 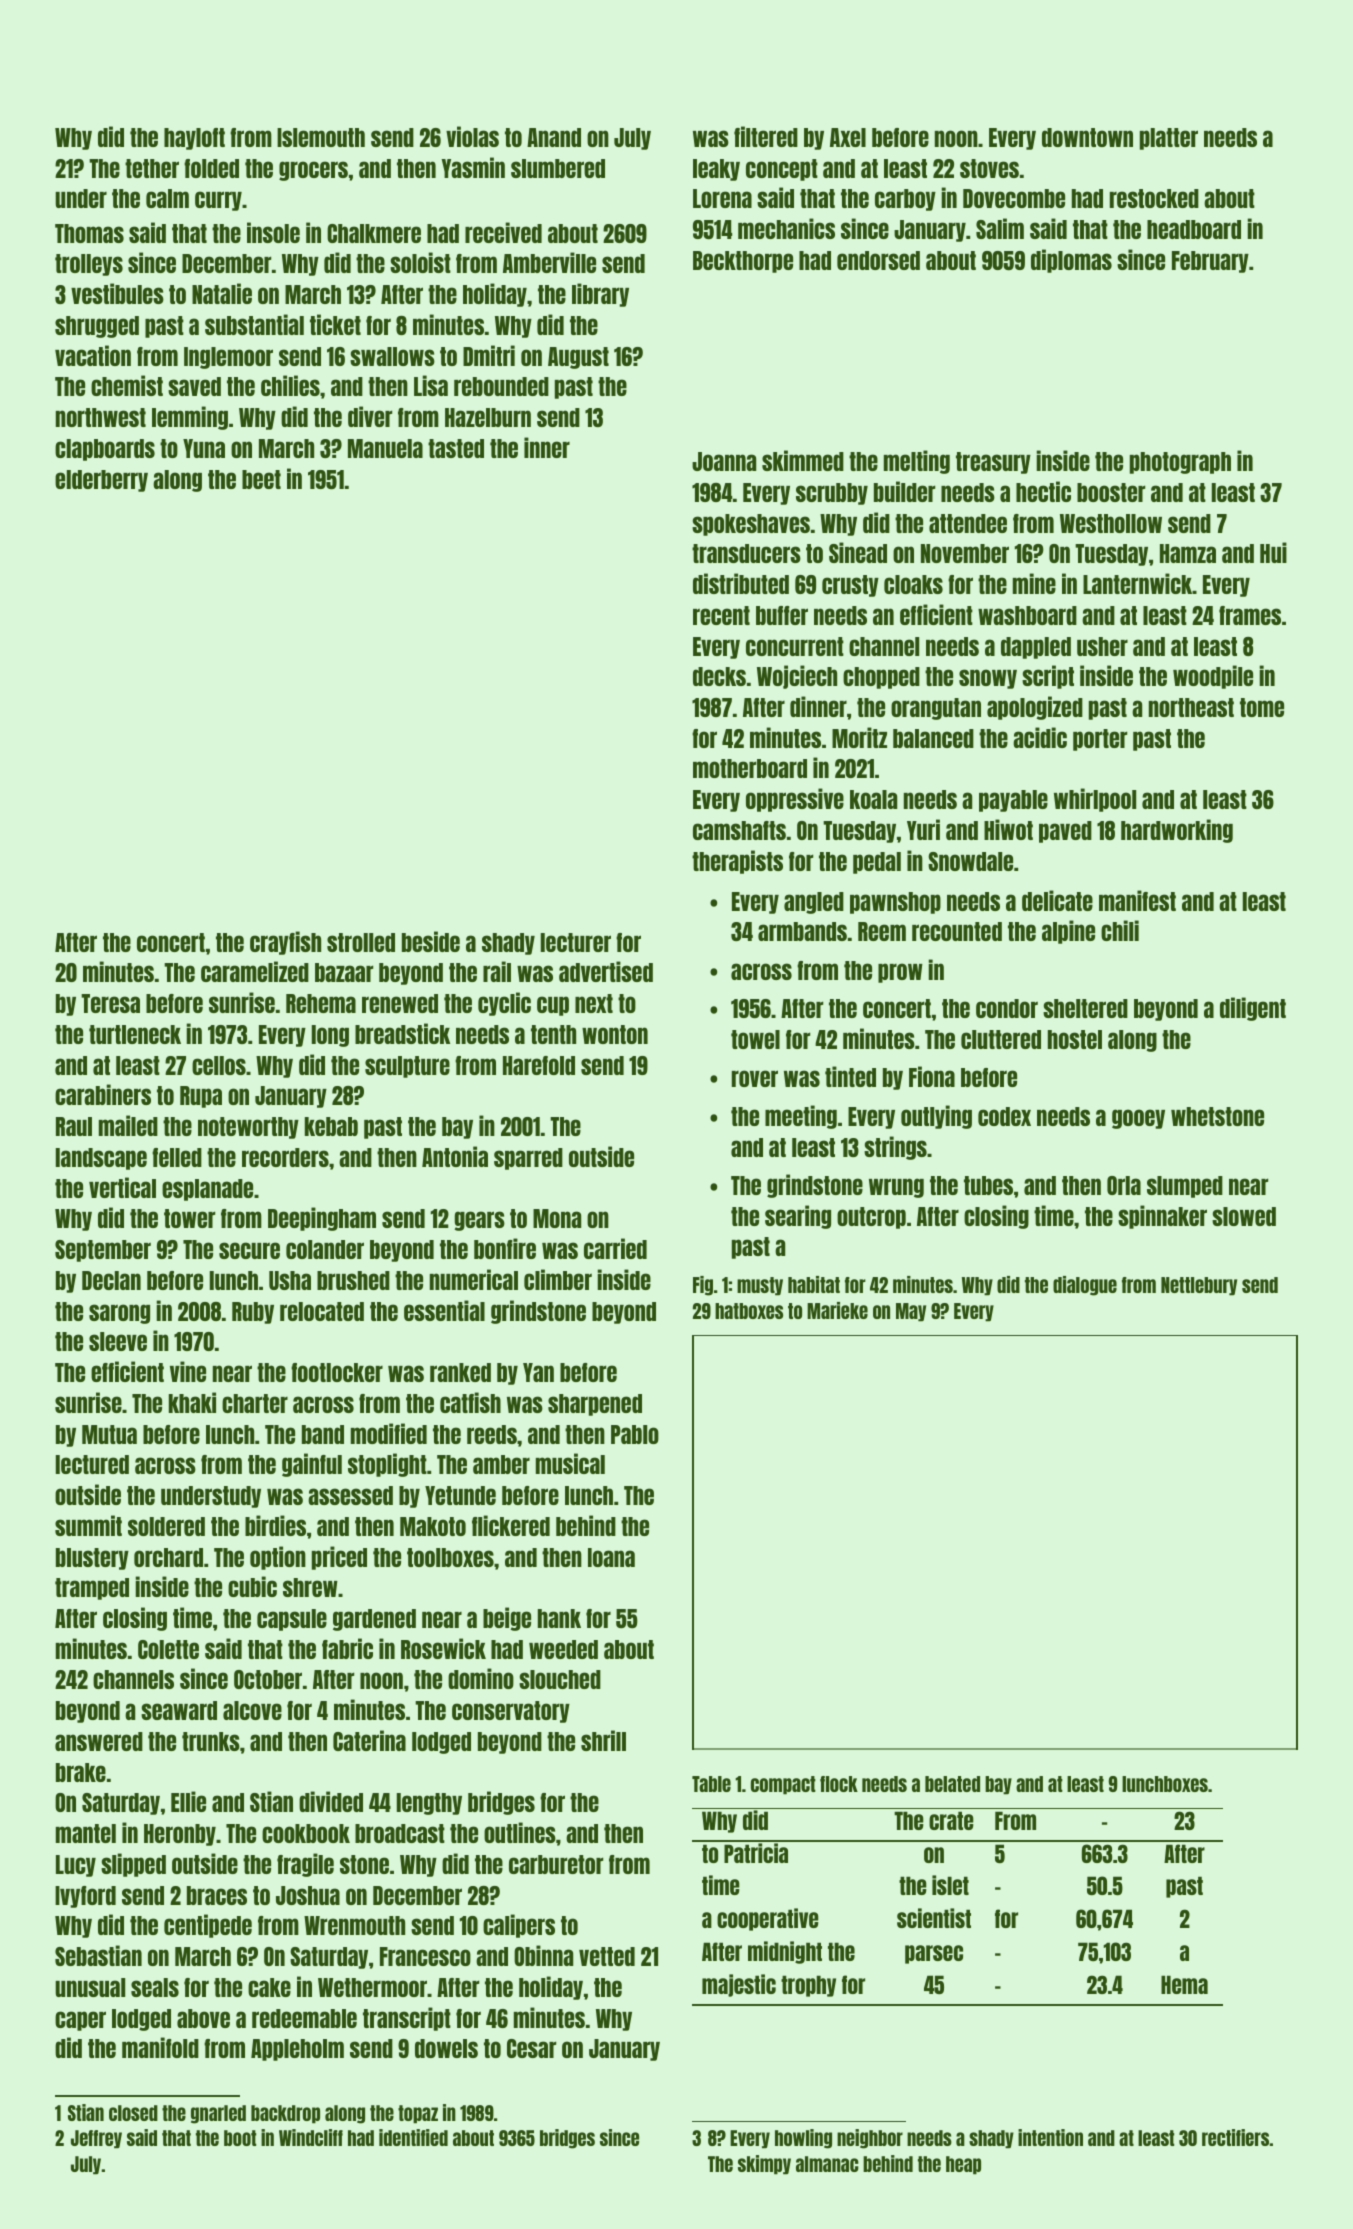 I want to click on apologized, so click(x=1035, y=708).
